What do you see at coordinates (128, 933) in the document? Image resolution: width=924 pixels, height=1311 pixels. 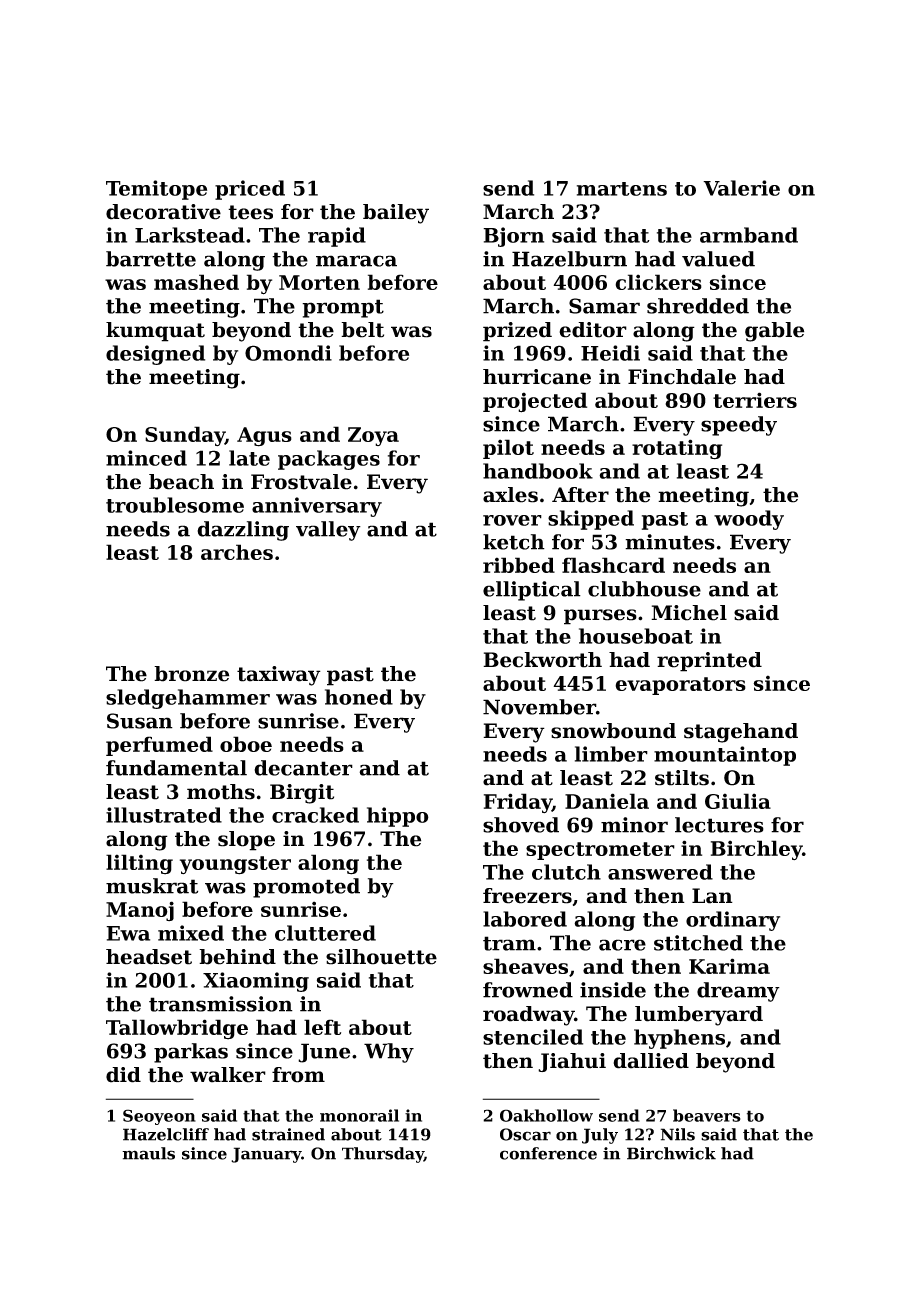 I see `Ewa` at bounding box center [128, 933].
